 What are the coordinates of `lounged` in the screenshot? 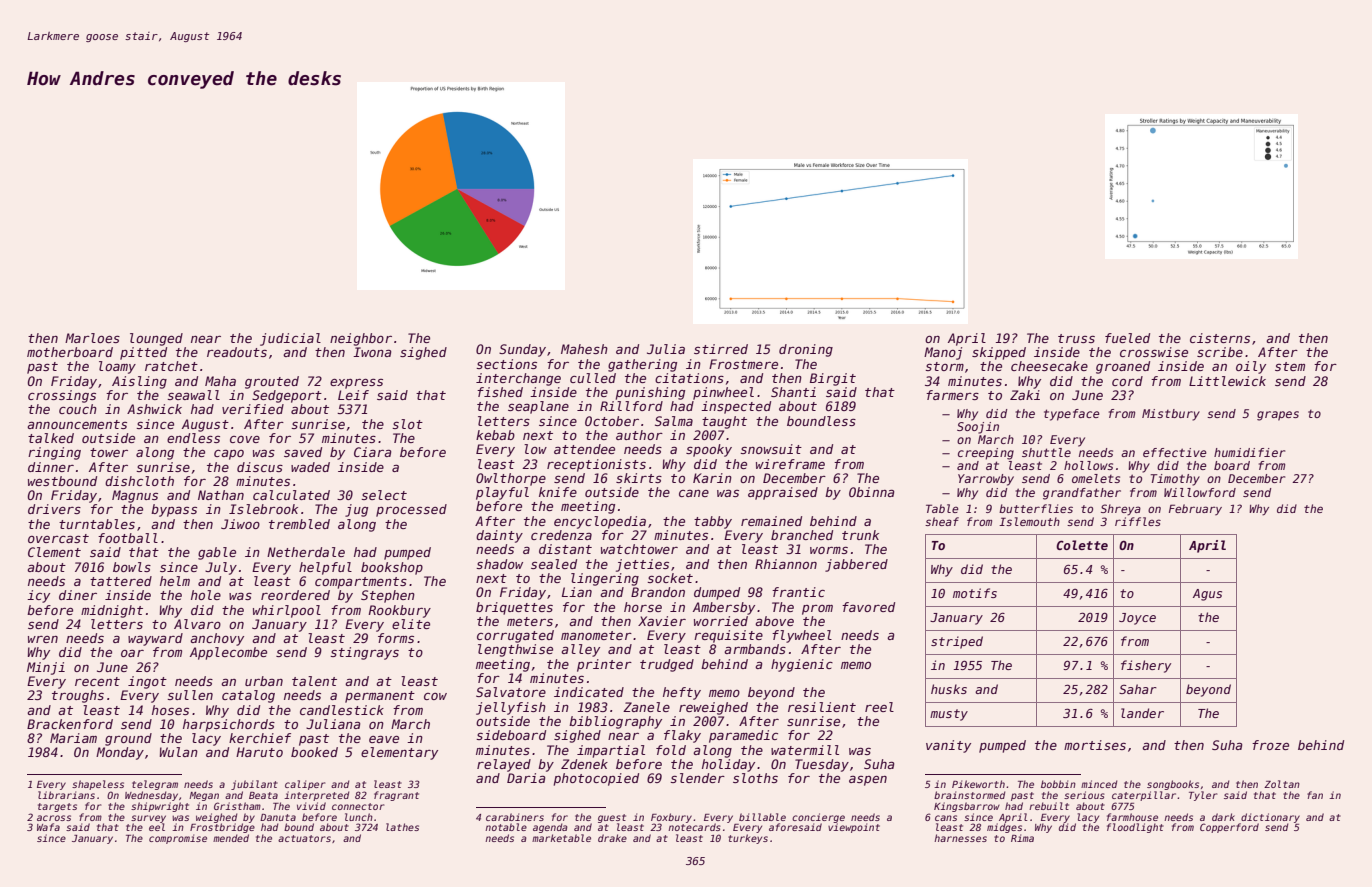 It's located at (156, 339).
